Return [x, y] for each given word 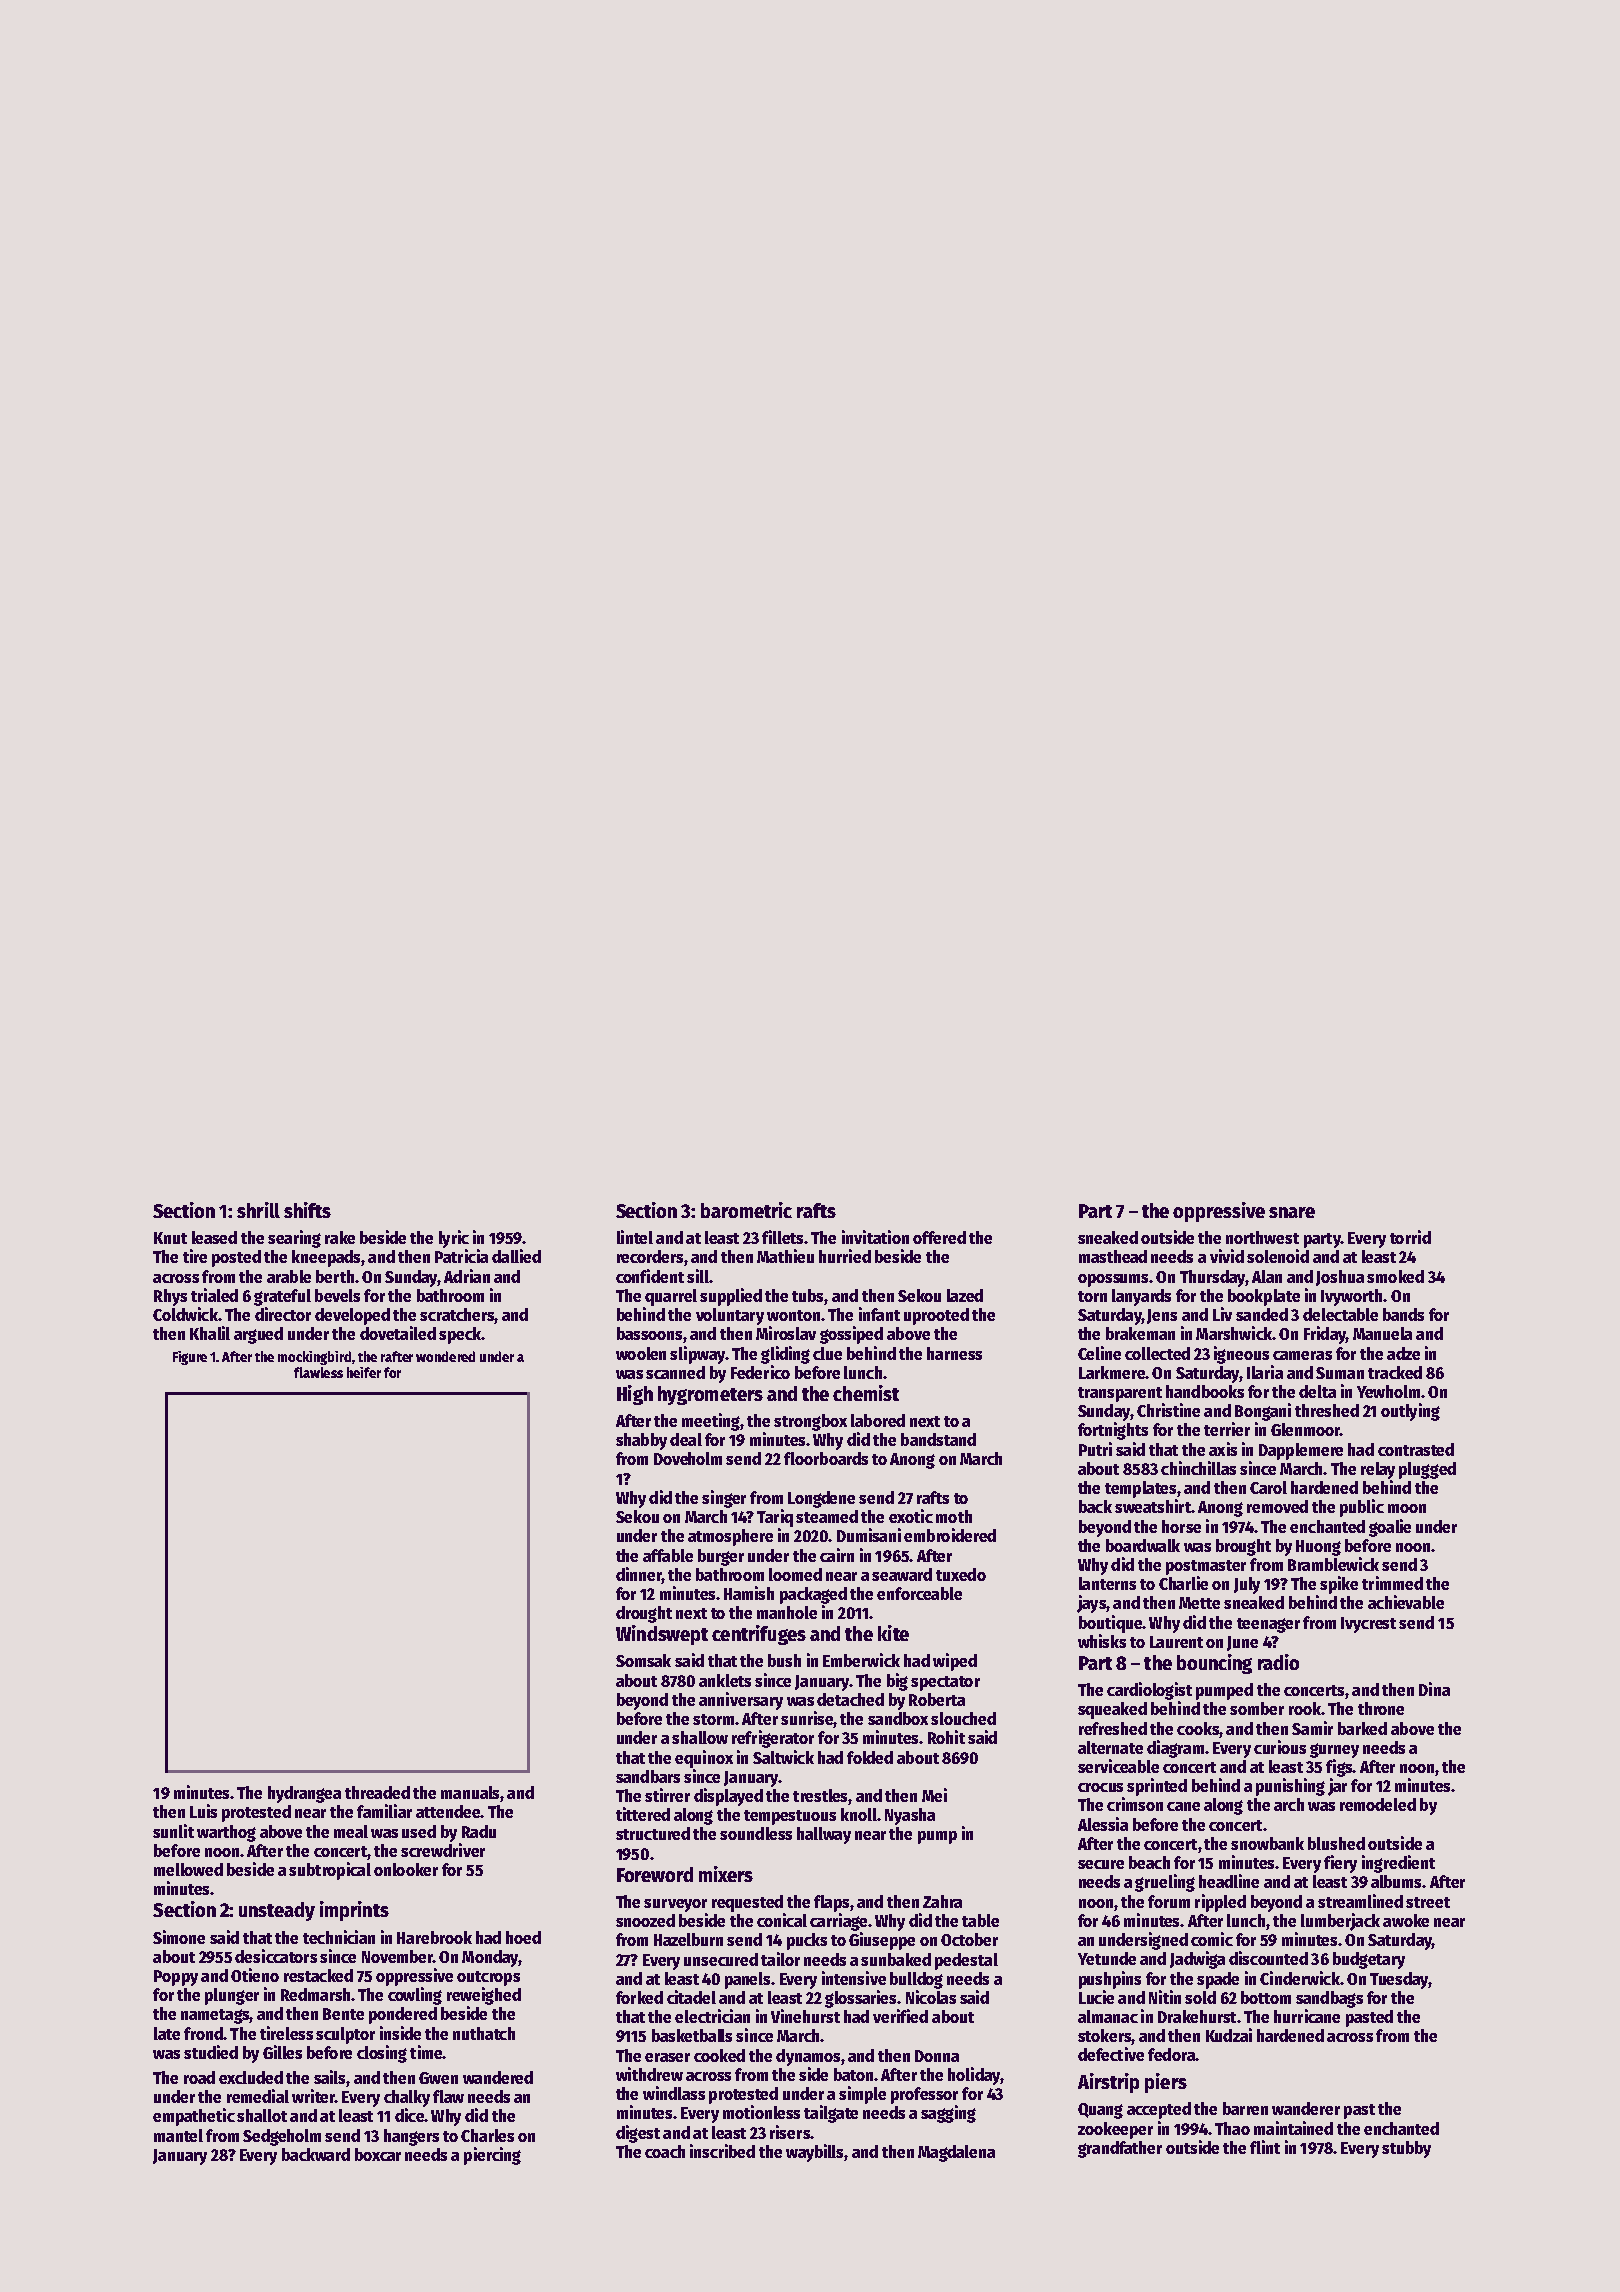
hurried [845, 1256]
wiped [955, 1662]
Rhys [170, 1297]
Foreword [655, 1874]
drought [644, 1614]
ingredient [1398, 1864]
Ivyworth [1351, 1297]
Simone [179, 1937]
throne [1381, 1708]
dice [409, 2115]
